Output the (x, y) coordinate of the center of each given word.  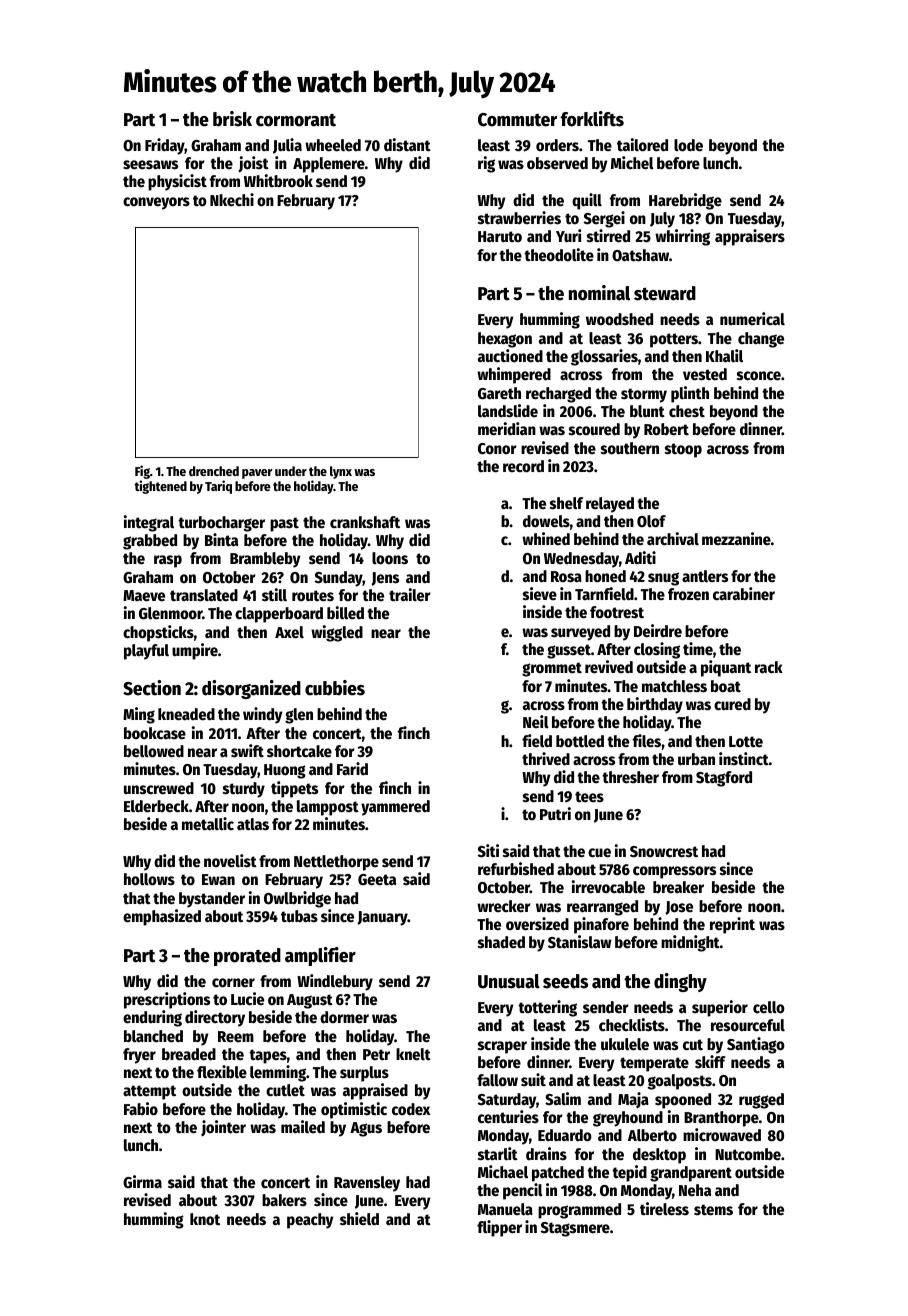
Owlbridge (297, 899)
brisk (232, 119)
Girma (142, 1182)
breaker (678, 887)
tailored (642, 145)
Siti (488, 851)
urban (696, 759)
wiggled (337, 633)
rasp (168, 561)
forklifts (592, 119)
